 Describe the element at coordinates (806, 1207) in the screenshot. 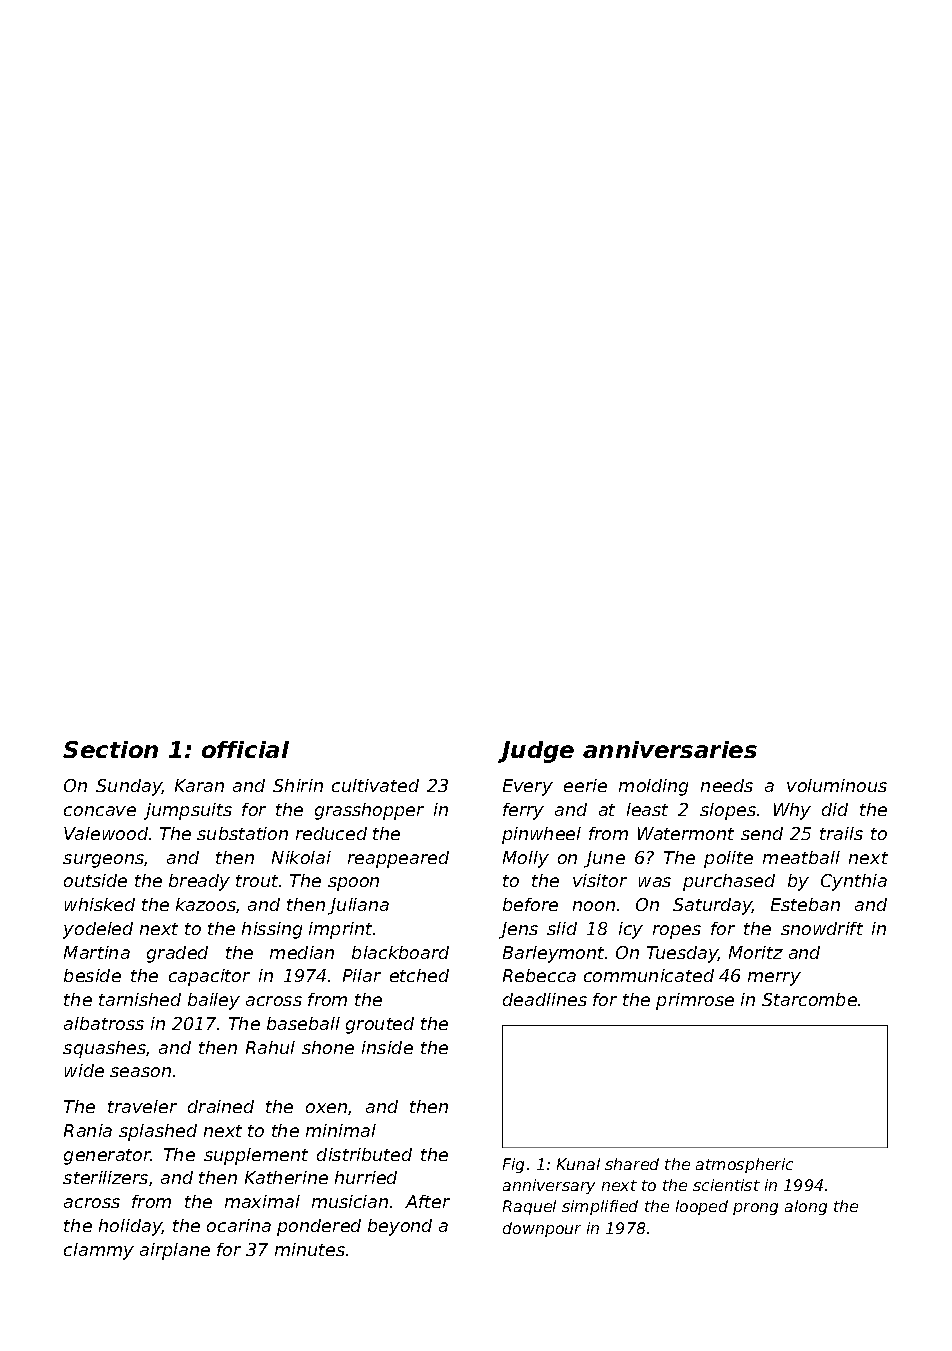

I see `along` at that location.
